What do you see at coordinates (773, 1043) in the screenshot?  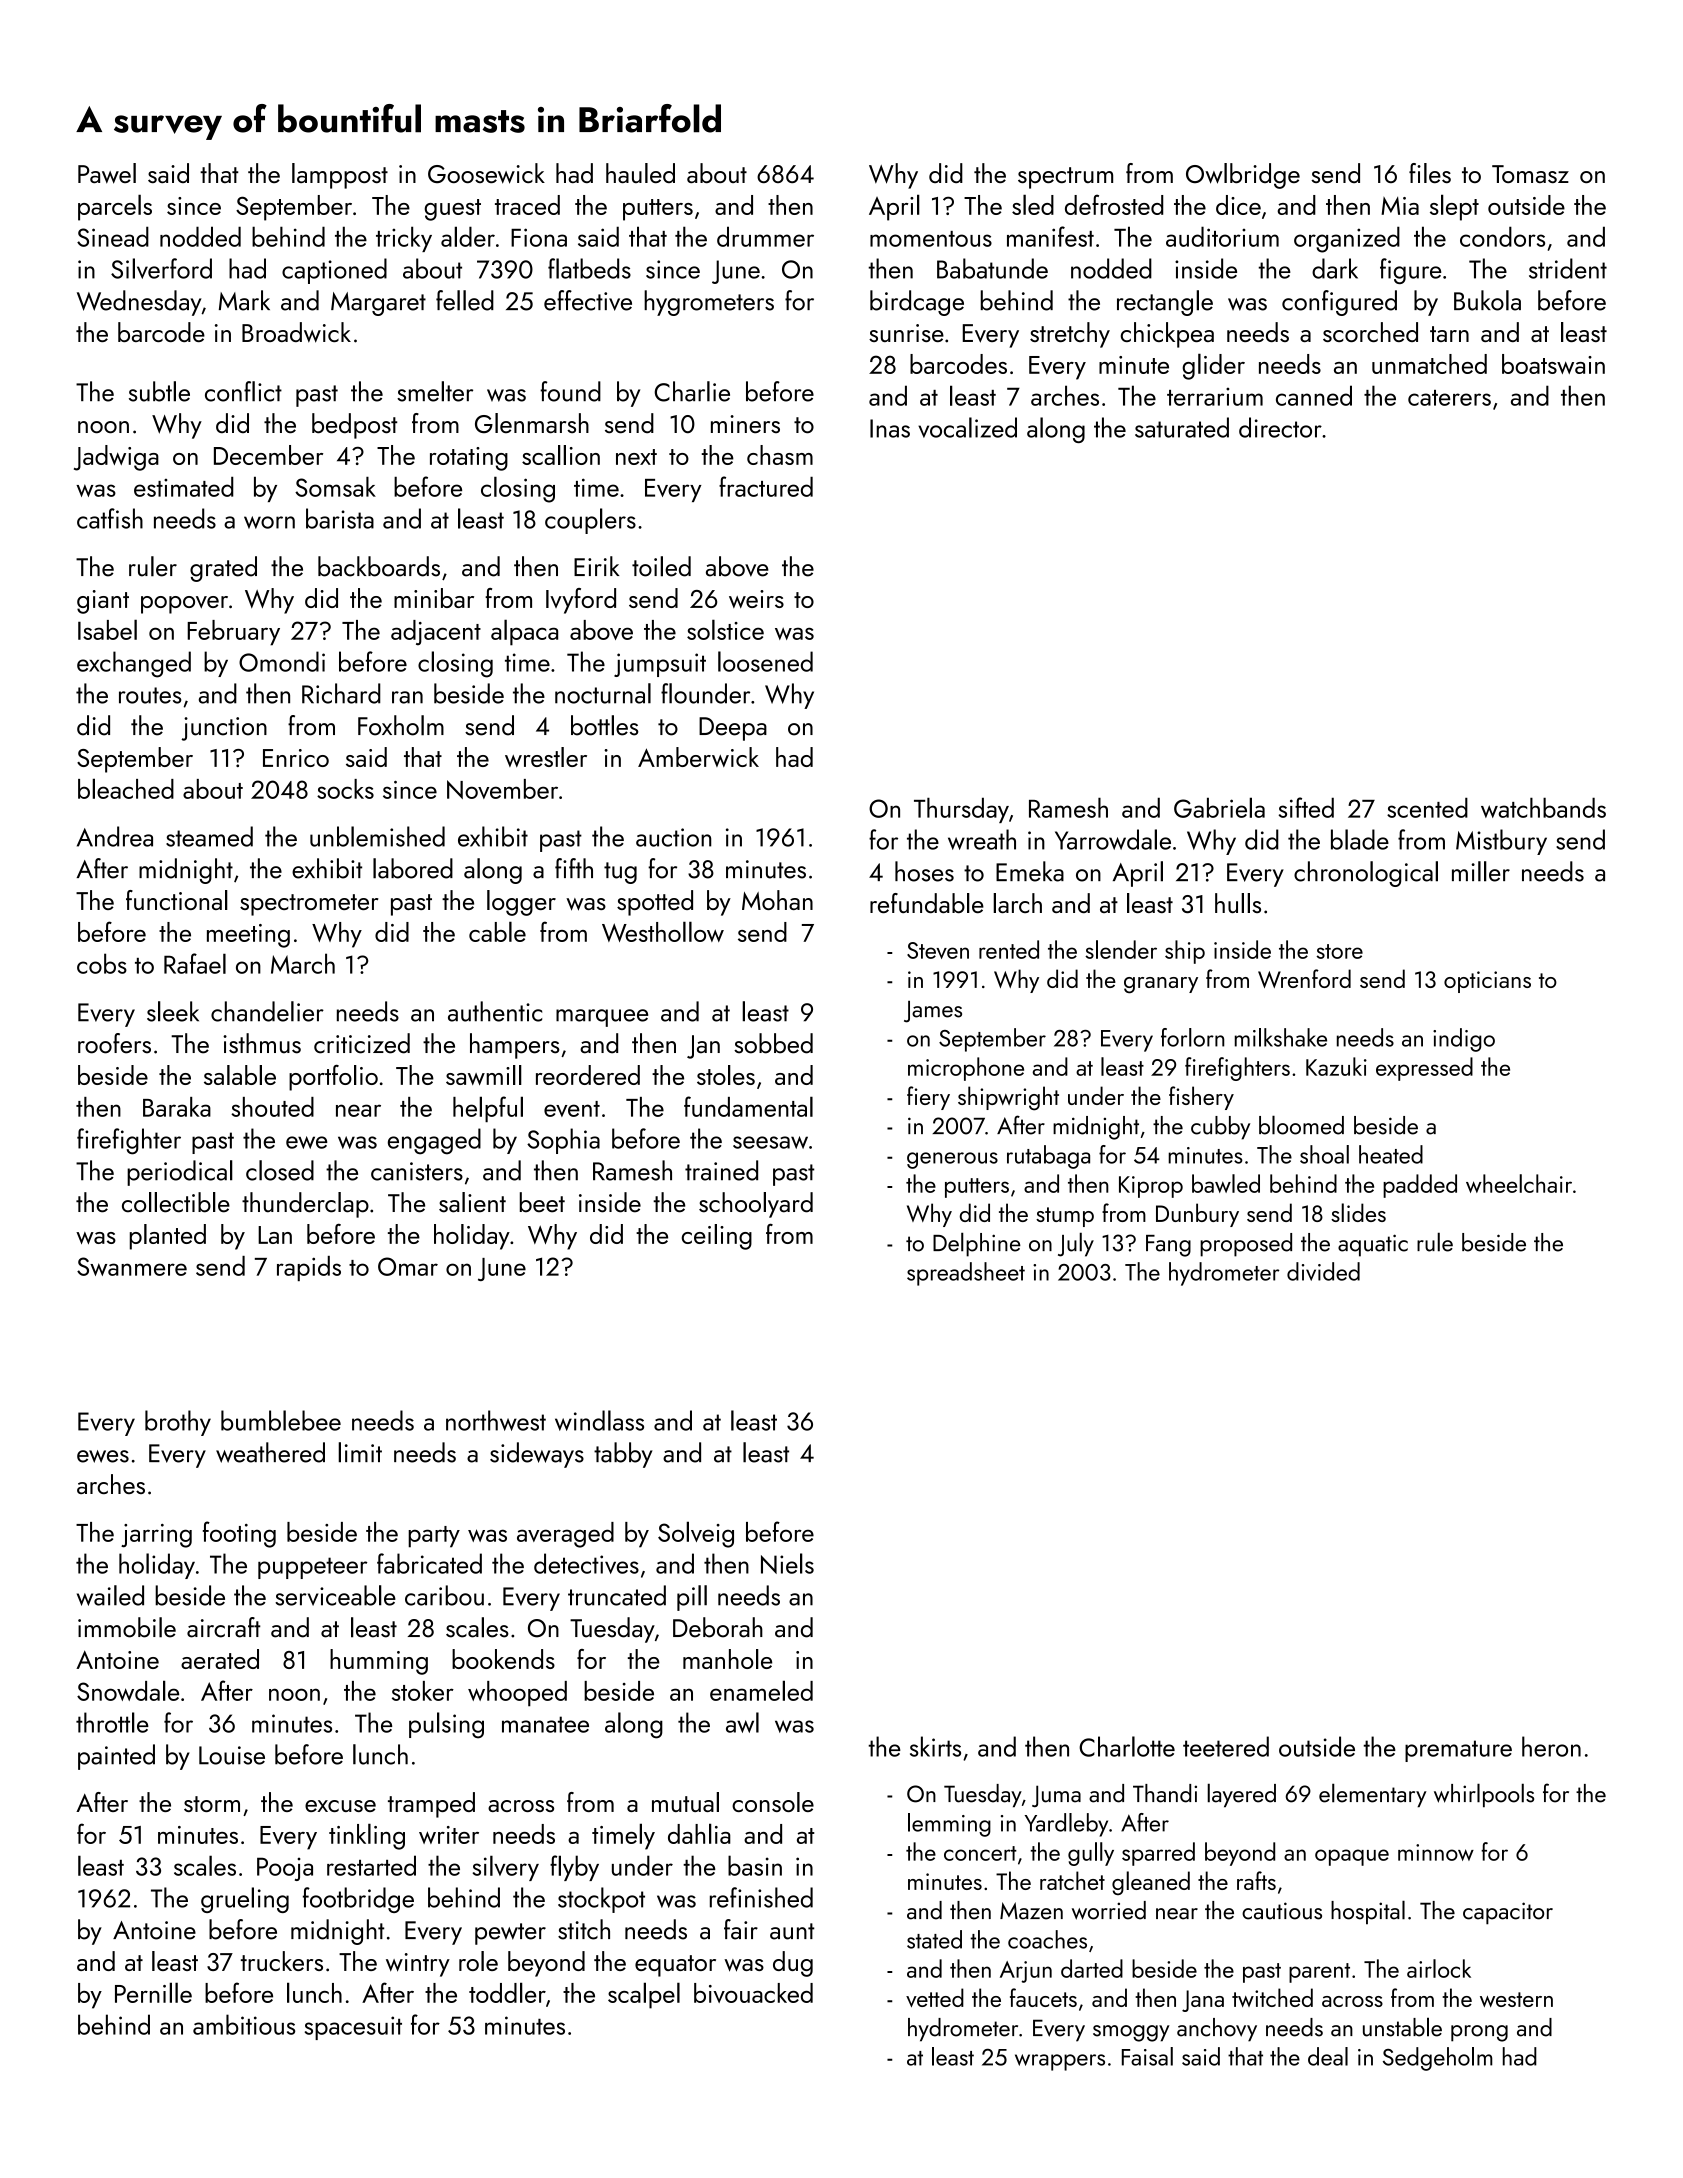 I see `sobbed` at bounding box center [773, 1043].
